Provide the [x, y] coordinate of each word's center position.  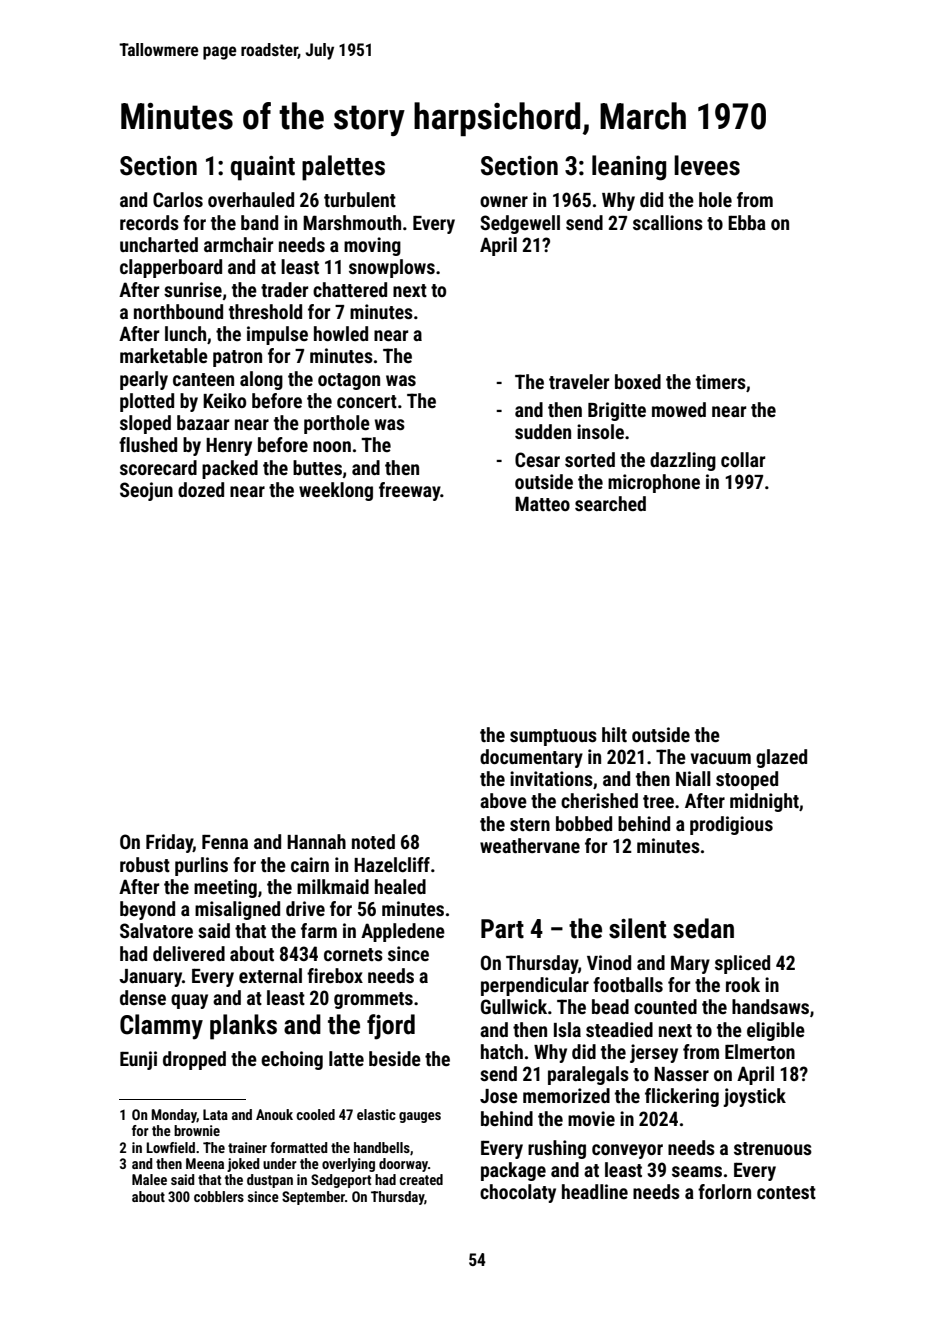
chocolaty [518, 1193]
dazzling [683, 461]
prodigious [731, 825]
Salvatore [156, 930]
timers [721, 381]
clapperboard [171, 268]
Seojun [146, 491]
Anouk [274, 1114]
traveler [579, 381]
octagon [349, 381]
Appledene [403, 932]
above [503, 800]
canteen [203, 379]
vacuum [721, 758]
